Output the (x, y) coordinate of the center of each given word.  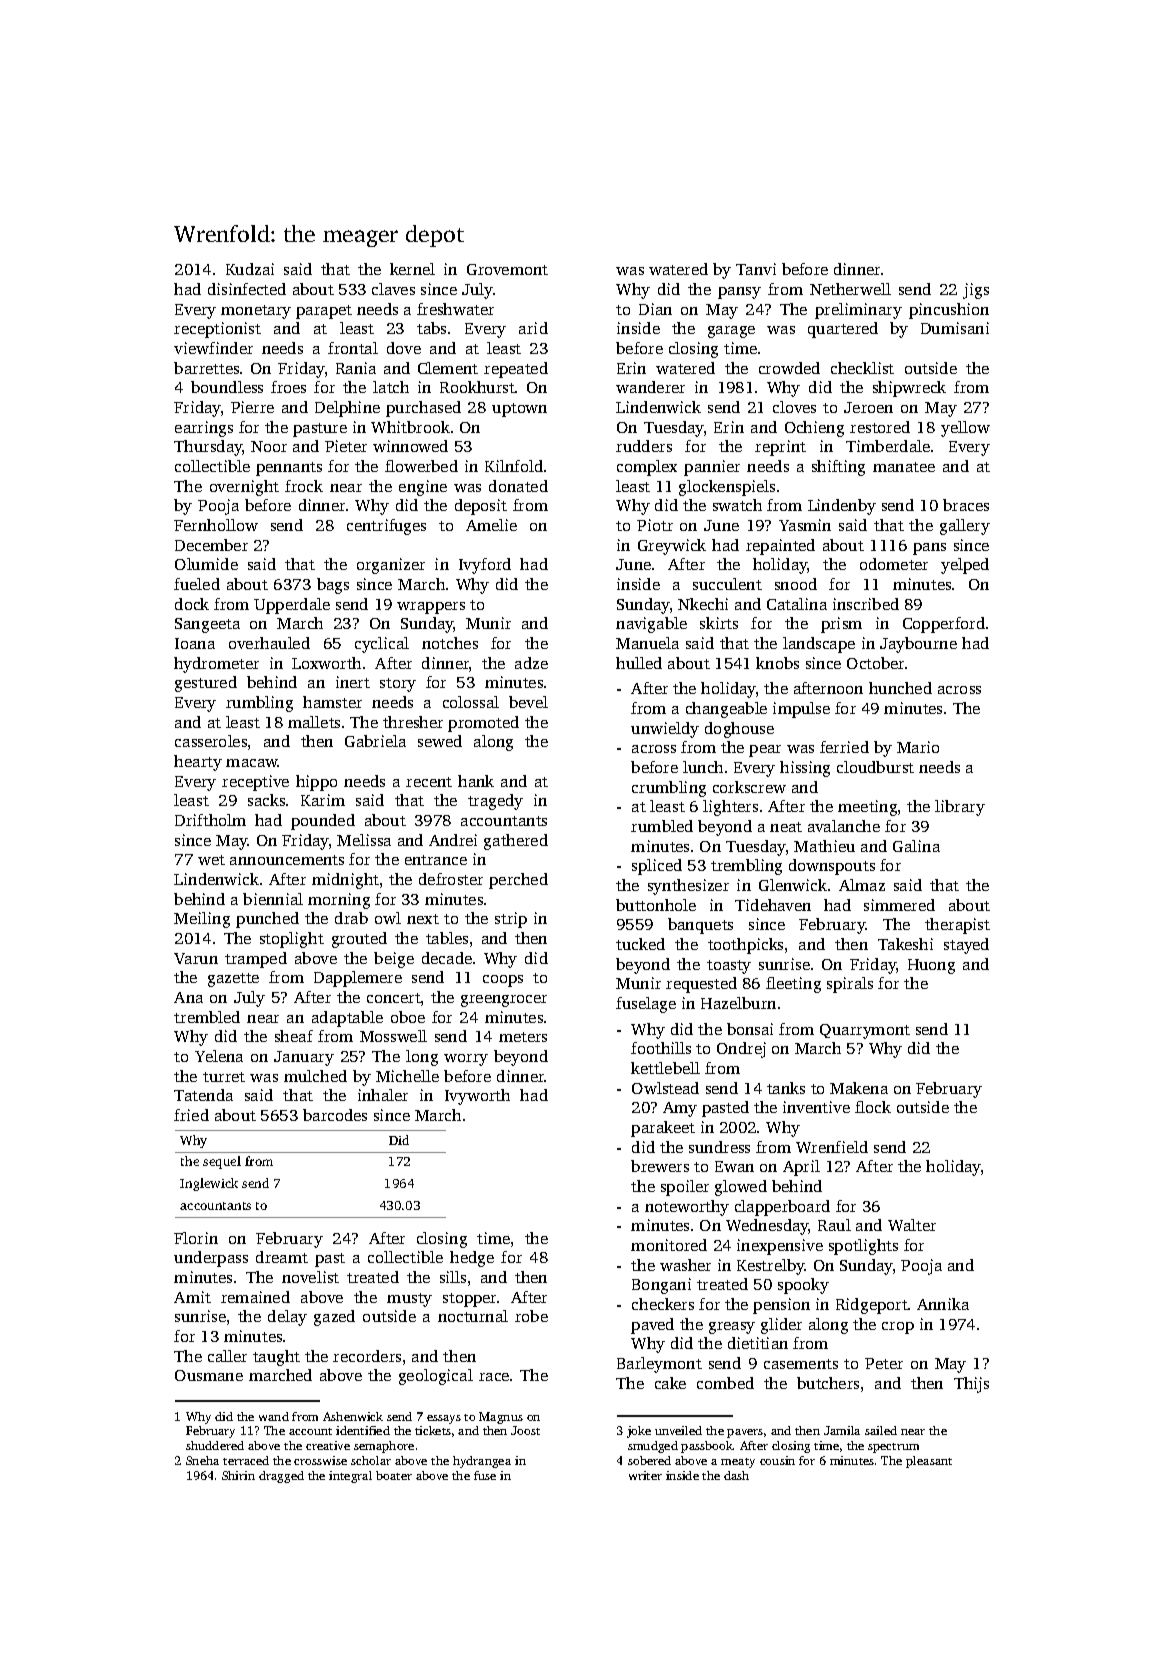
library (960, 808)
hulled (639, 663)
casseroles (211, 741)
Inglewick (209, 1184)
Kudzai (250, 269)
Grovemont (507, 269)
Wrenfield (832, 1147)
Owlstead (665, 1088)
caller (227, 1356)
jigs (976, 291)
